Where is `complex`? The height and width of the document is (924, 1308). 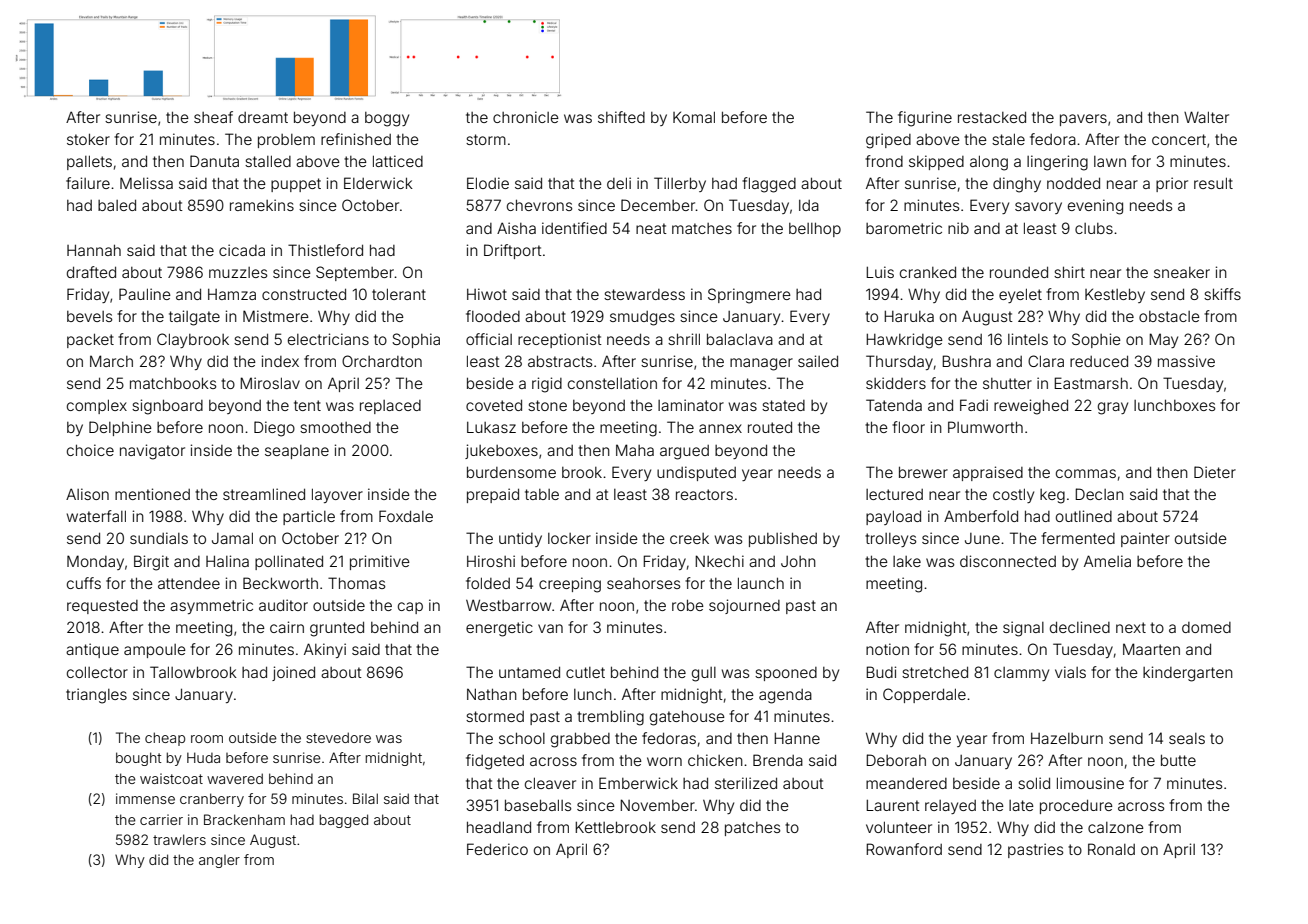
complex is located at coordinates (97, 406).
